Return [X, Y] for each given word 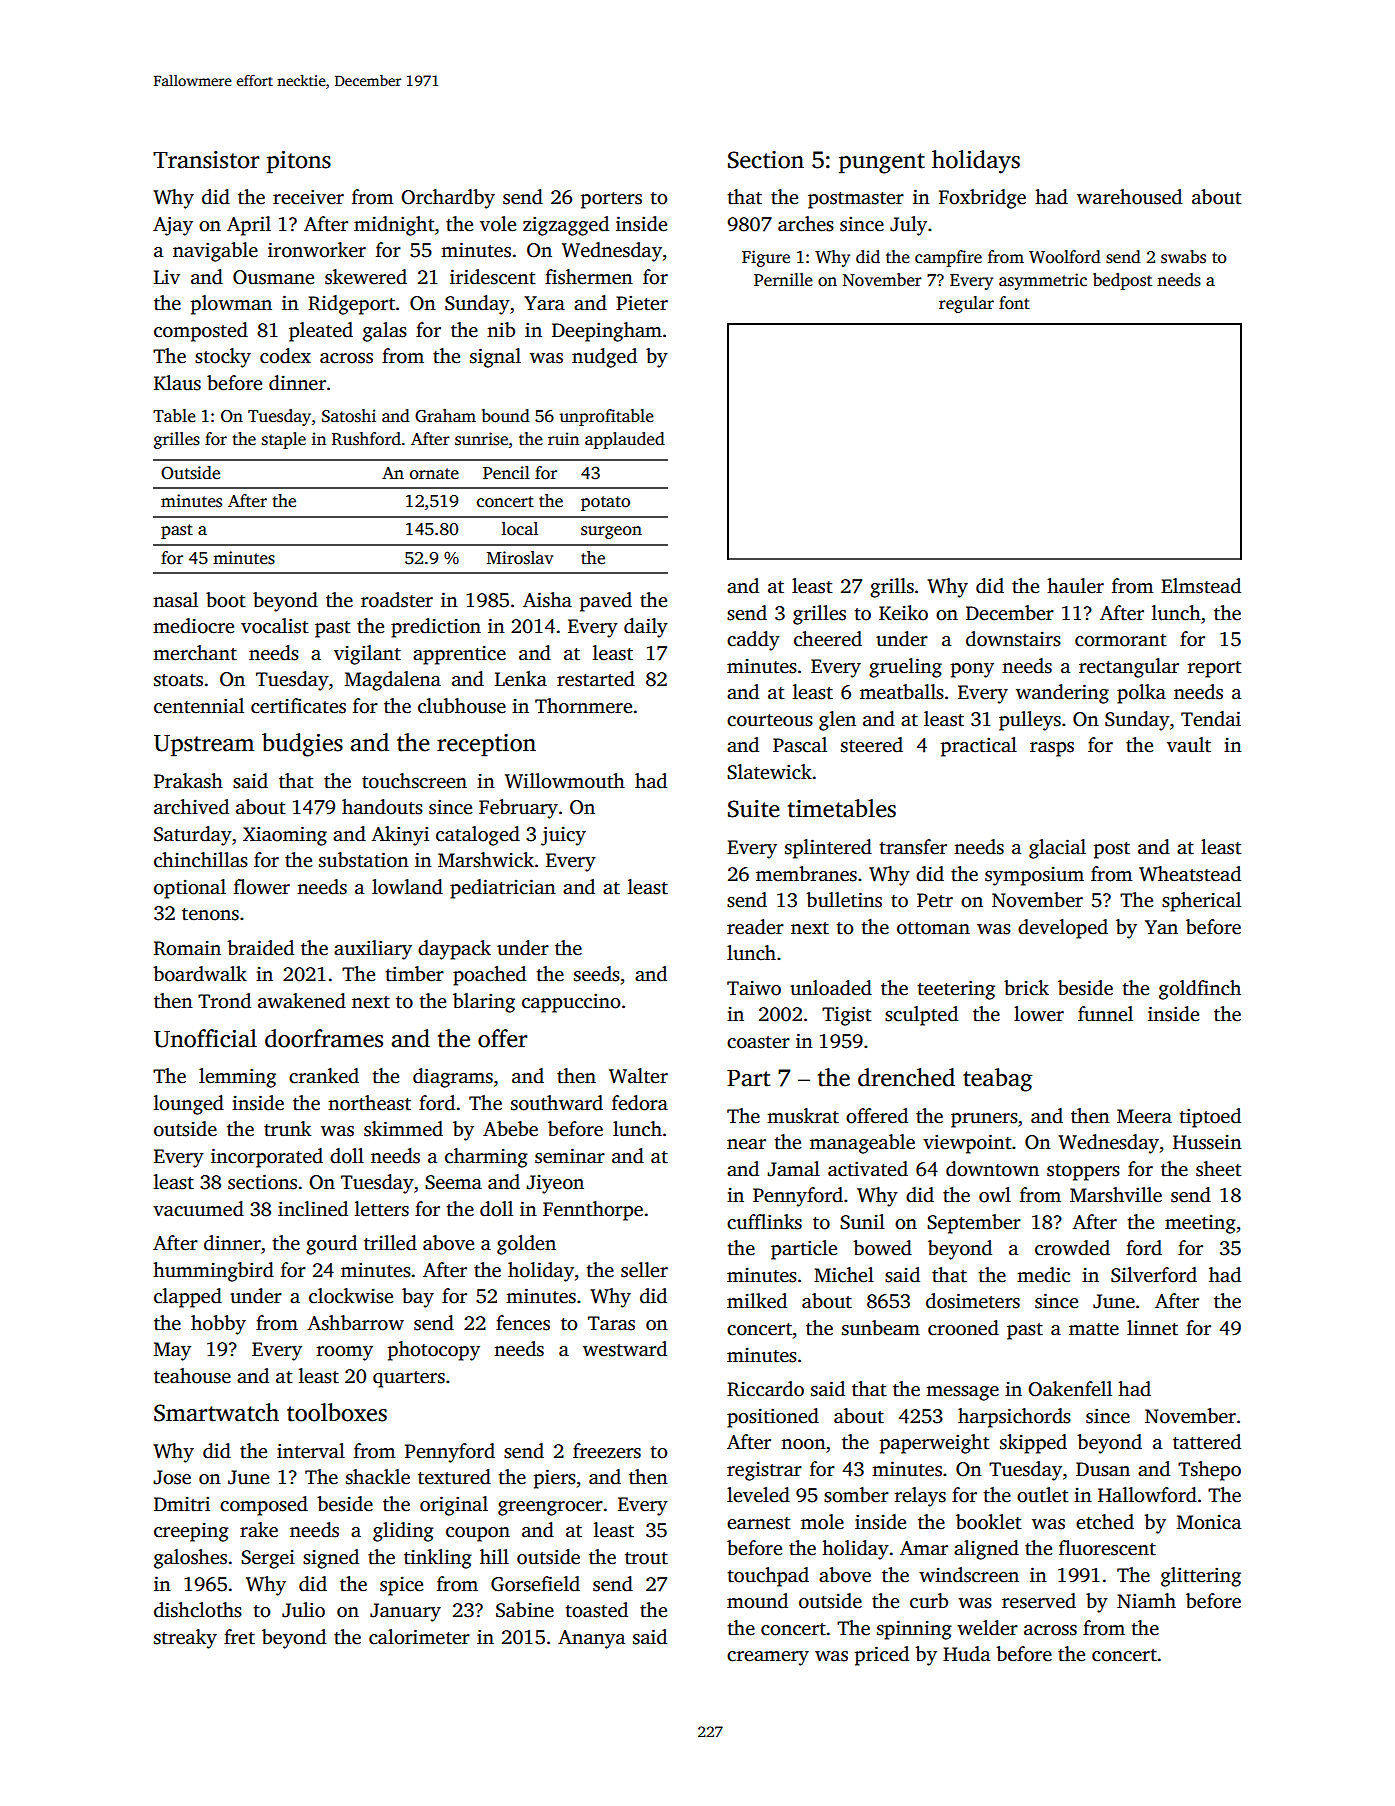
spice [401, 1586]
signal [495, 358]
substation [364, 860]
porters [611, 200]
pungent [882, 163]
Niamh [1146, 1600]
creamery [768, 1658]
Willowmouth [565, 781]
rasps [1052, 749]
